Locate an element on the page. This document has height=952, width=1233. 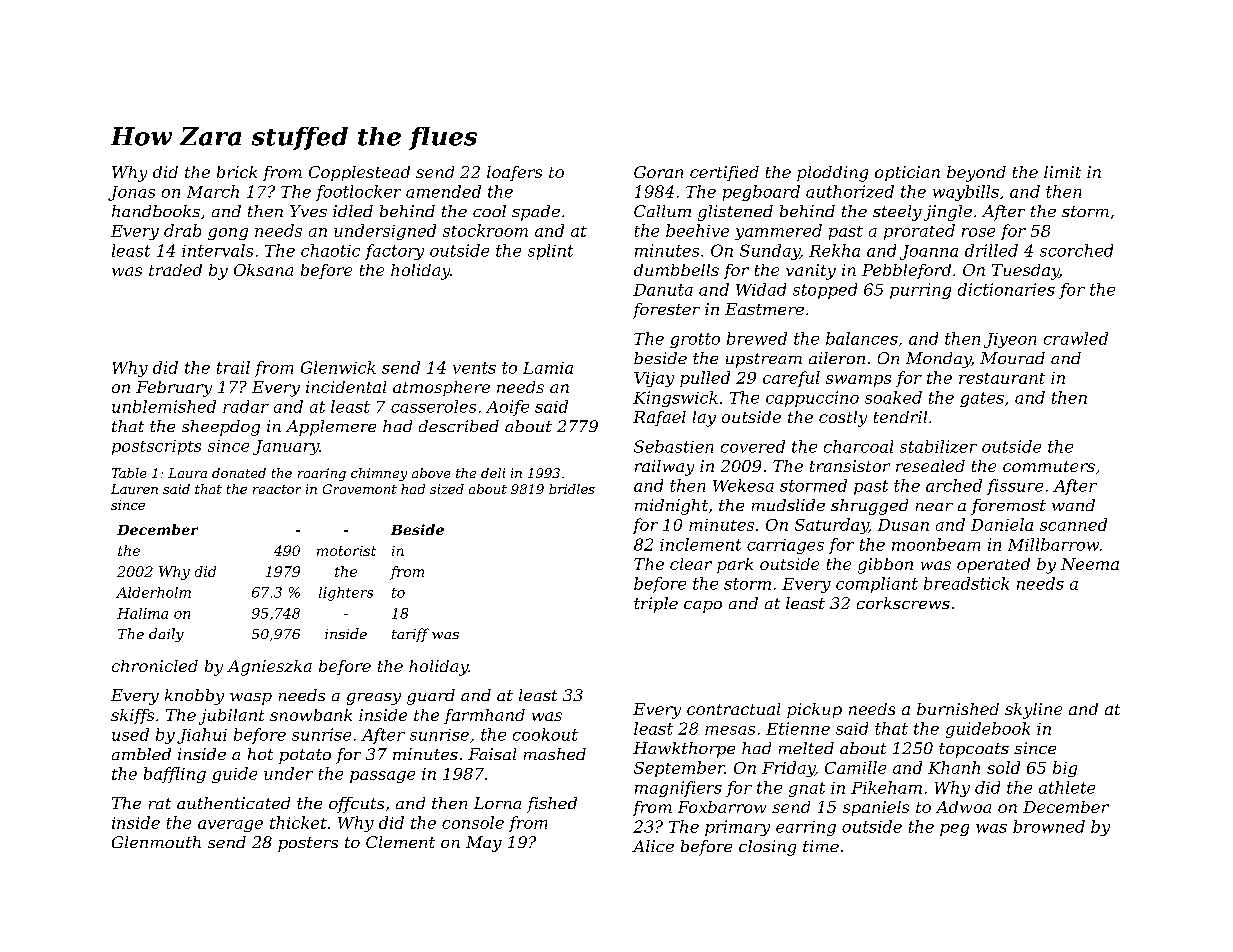
Jiyeon is located at coordinates (1010, 340).
